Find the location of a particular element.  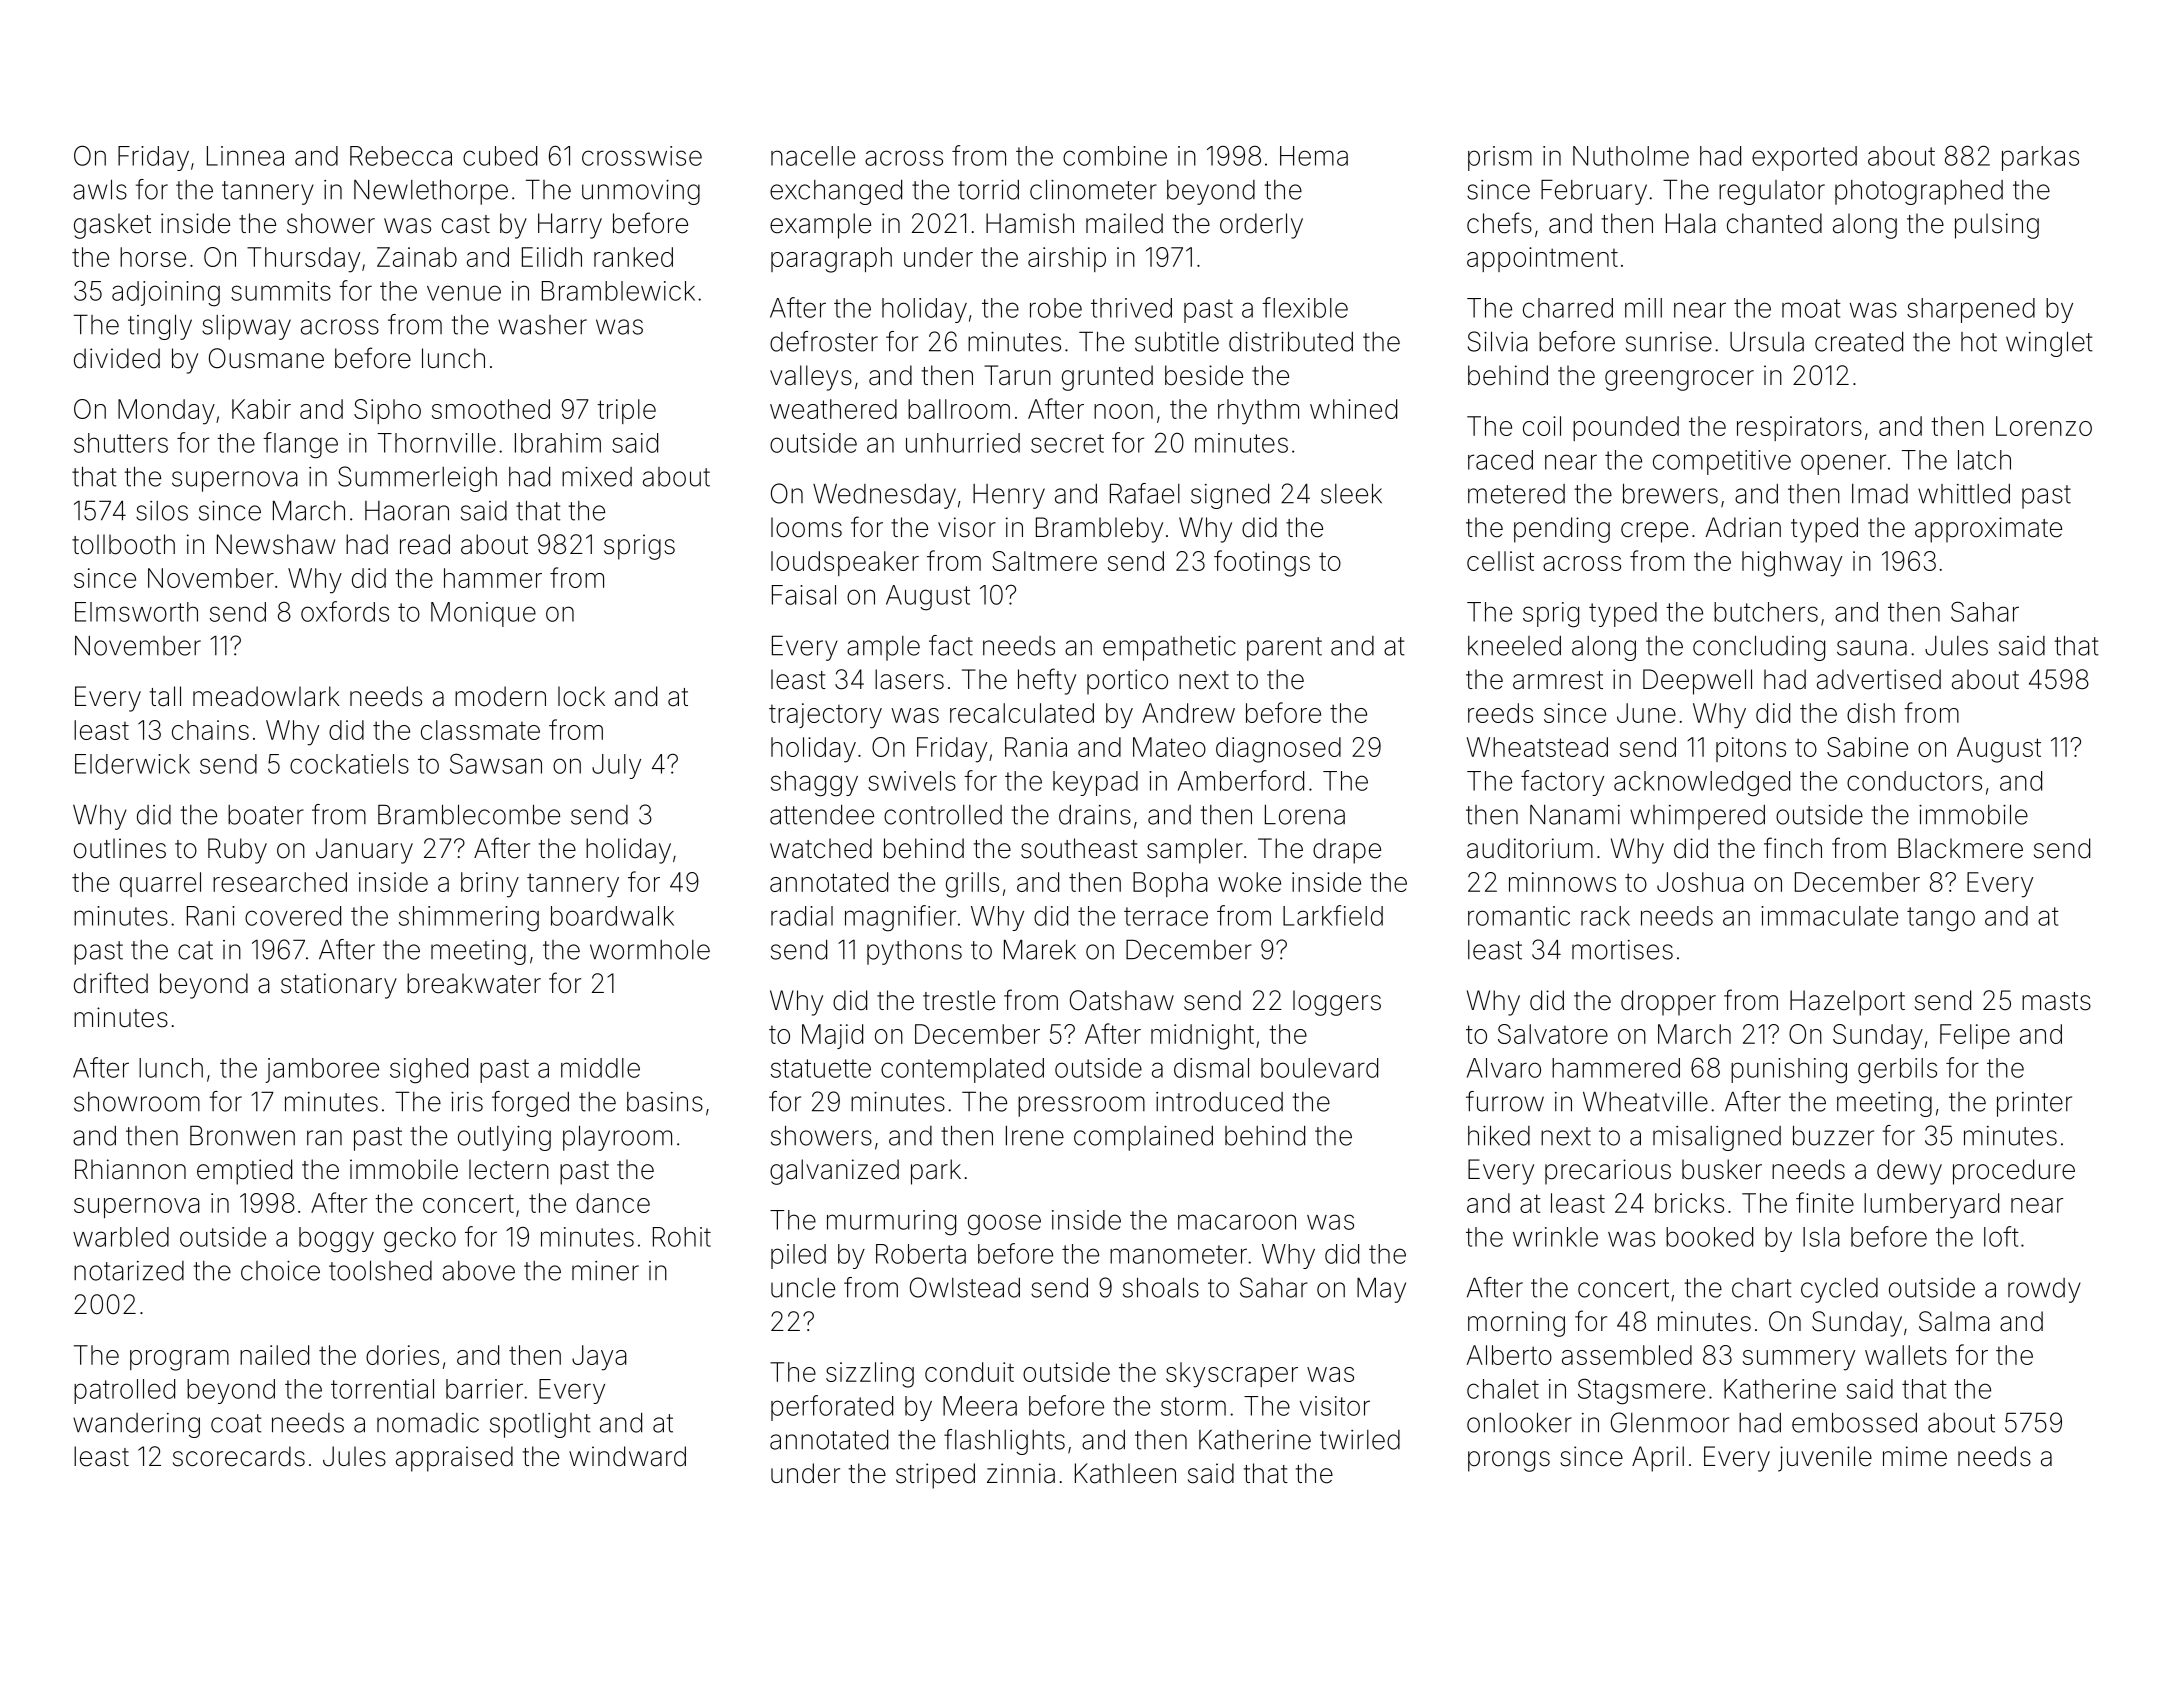

tall is located at coordinates (165, 696).
